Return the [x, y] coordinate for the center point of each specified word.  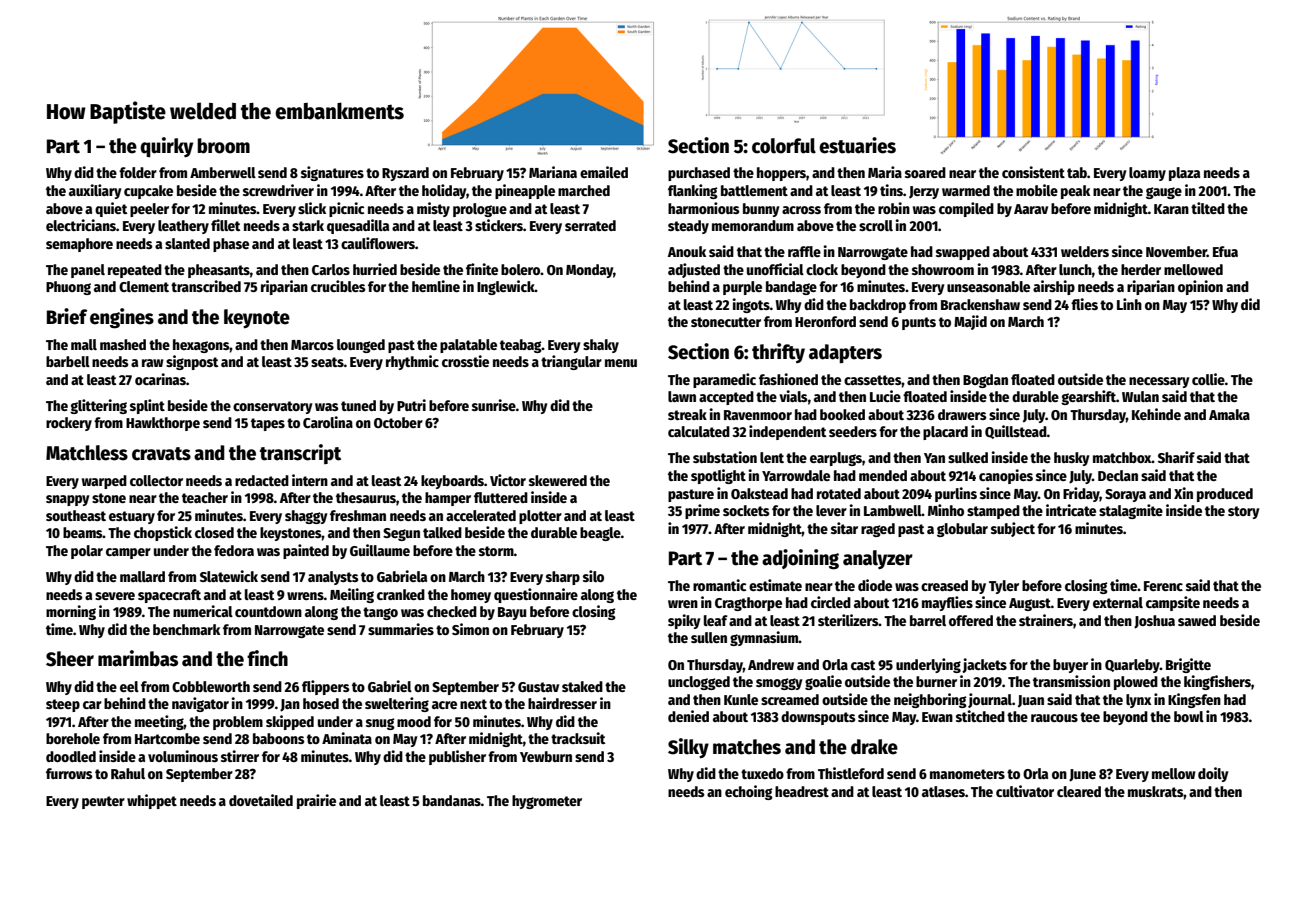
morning [71, 612]
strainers [1046, 620]
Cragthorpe [748, 604]
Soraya [1125, 495]
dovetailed [261, 800]
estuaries [857, 145]
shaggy [306, 517]
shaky [601, 346]
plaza [1184, 174]
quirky [166, 147]
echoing [749, 792]
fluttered [501, 497]
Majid [970, 322]
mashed [123, 344]
